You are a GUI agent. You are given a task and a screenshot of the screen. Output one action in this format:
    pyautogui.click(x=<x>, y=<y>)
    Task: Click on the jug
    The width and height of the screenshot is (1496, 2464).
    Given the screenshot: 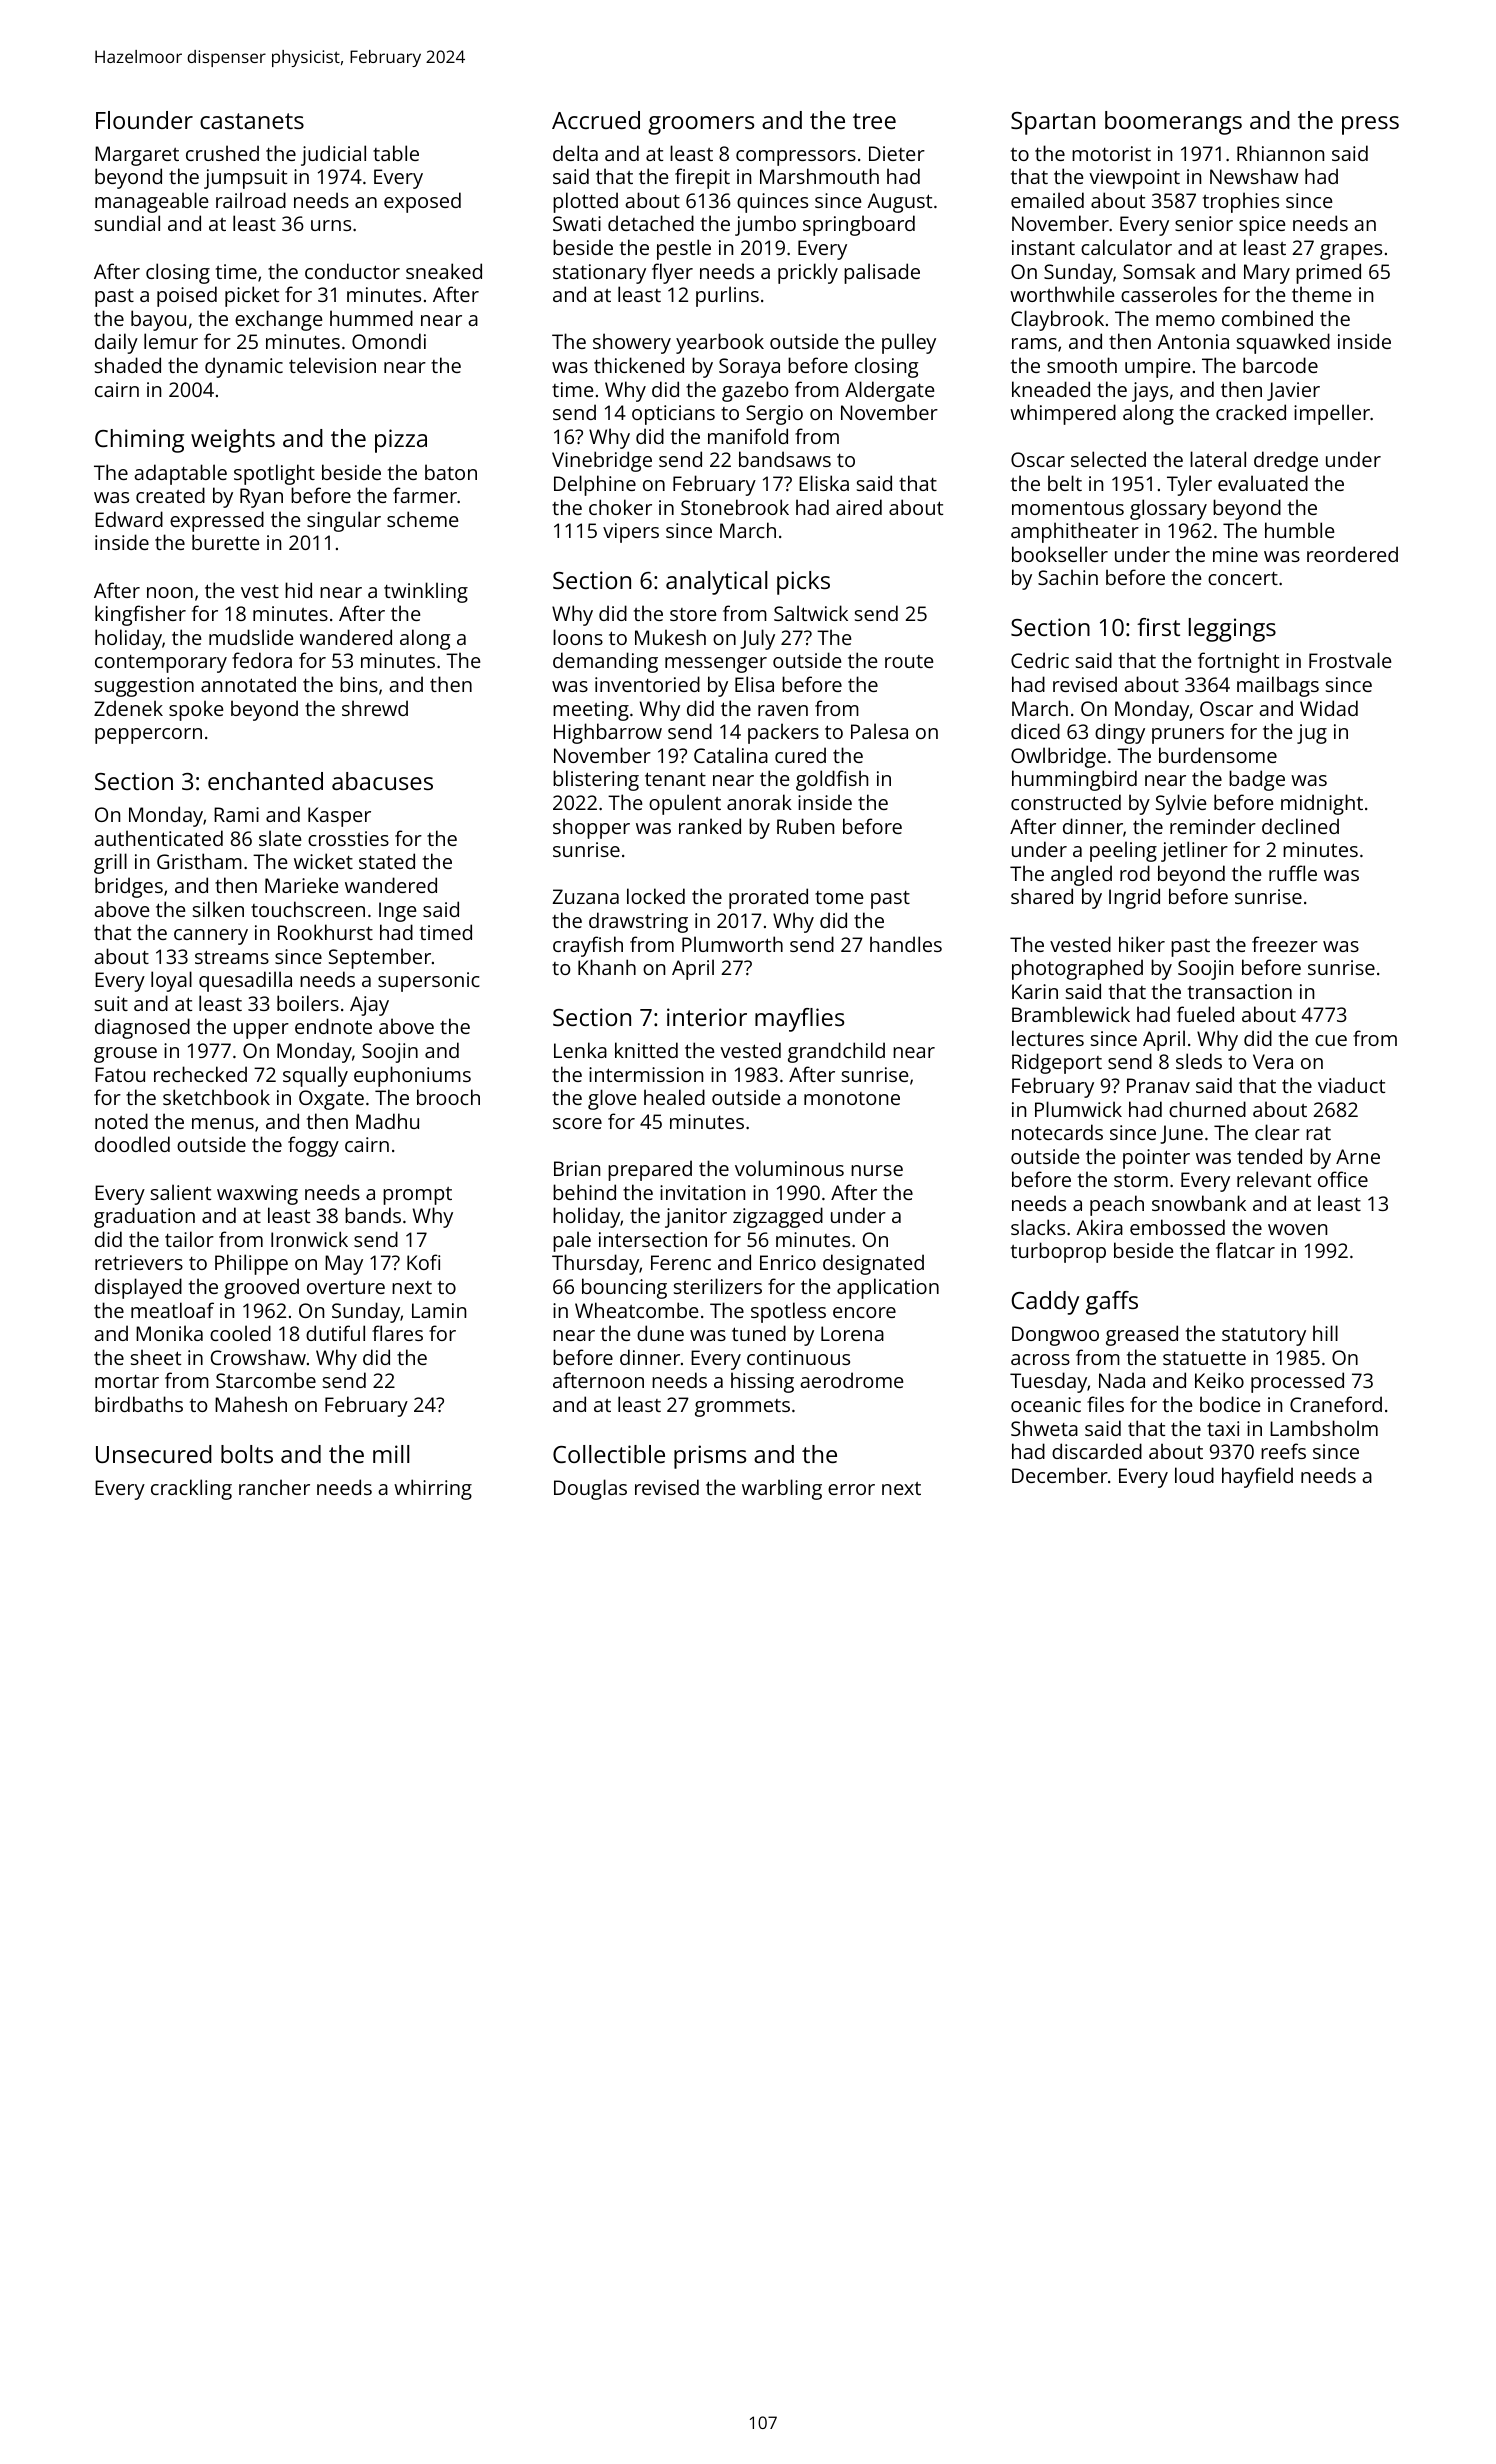 What is the action you would take?
    pyautogui.click(x=1312, y=734)
